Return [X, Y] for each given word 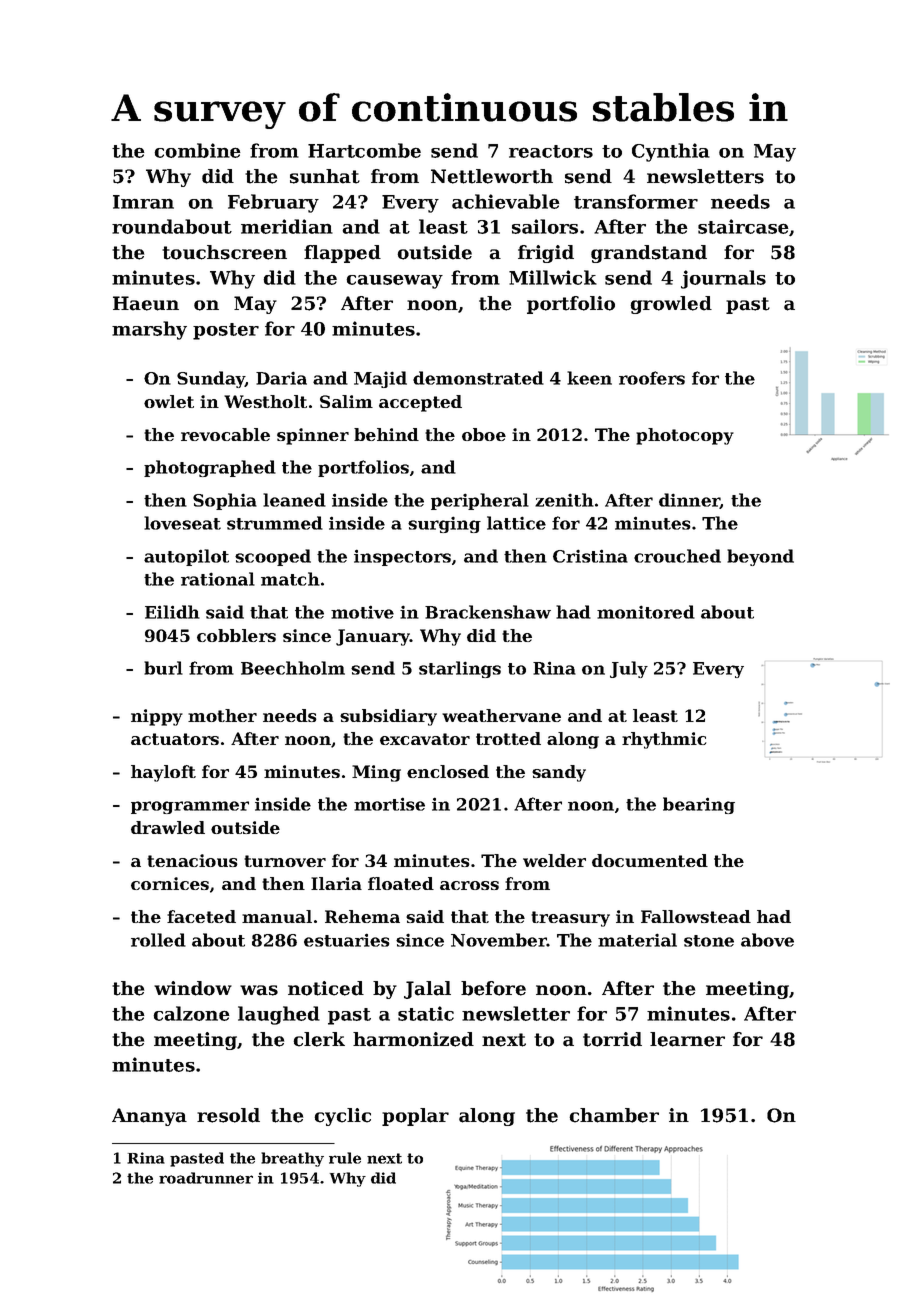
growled [671, 305]
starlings [460, 669]
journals [723, 279]
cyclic [342, 1117]
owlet [169, 401]
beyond [760, 557]
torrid [612, 1039]
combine [197, 150]
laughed [279, 1015]
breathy [292, 1159]
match [290, 579]
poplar [415, 1117]
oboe [484, 434]
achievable [506, 201]
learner [687, 1039]
